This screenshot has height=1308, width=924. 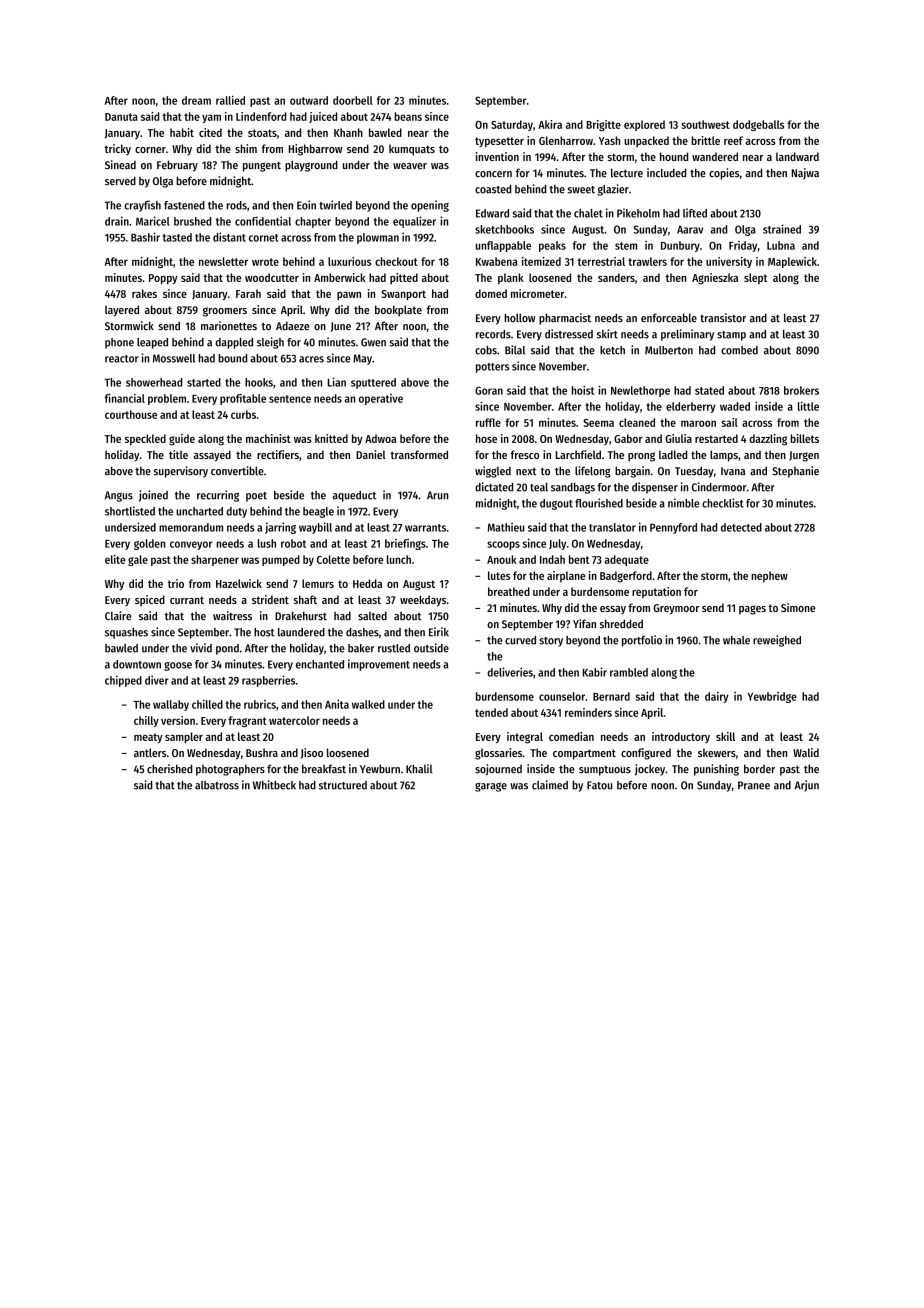 What do you see at coordinates (758, 125) in the screenshot?
I see `dodgeballs` at bounding box center [758, 125].
